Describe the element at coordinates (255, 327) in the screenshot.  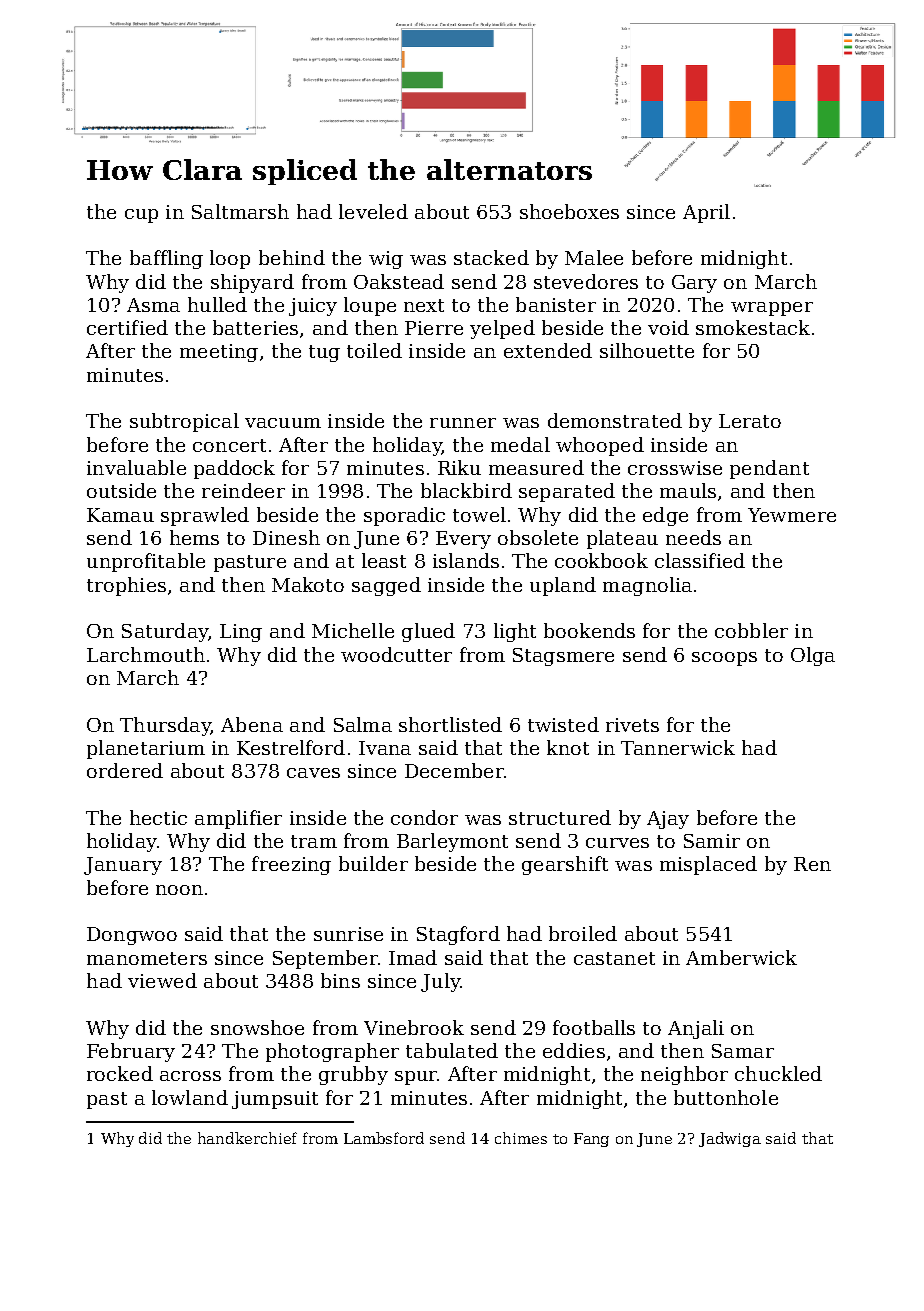
I see `batteries` at that location.
